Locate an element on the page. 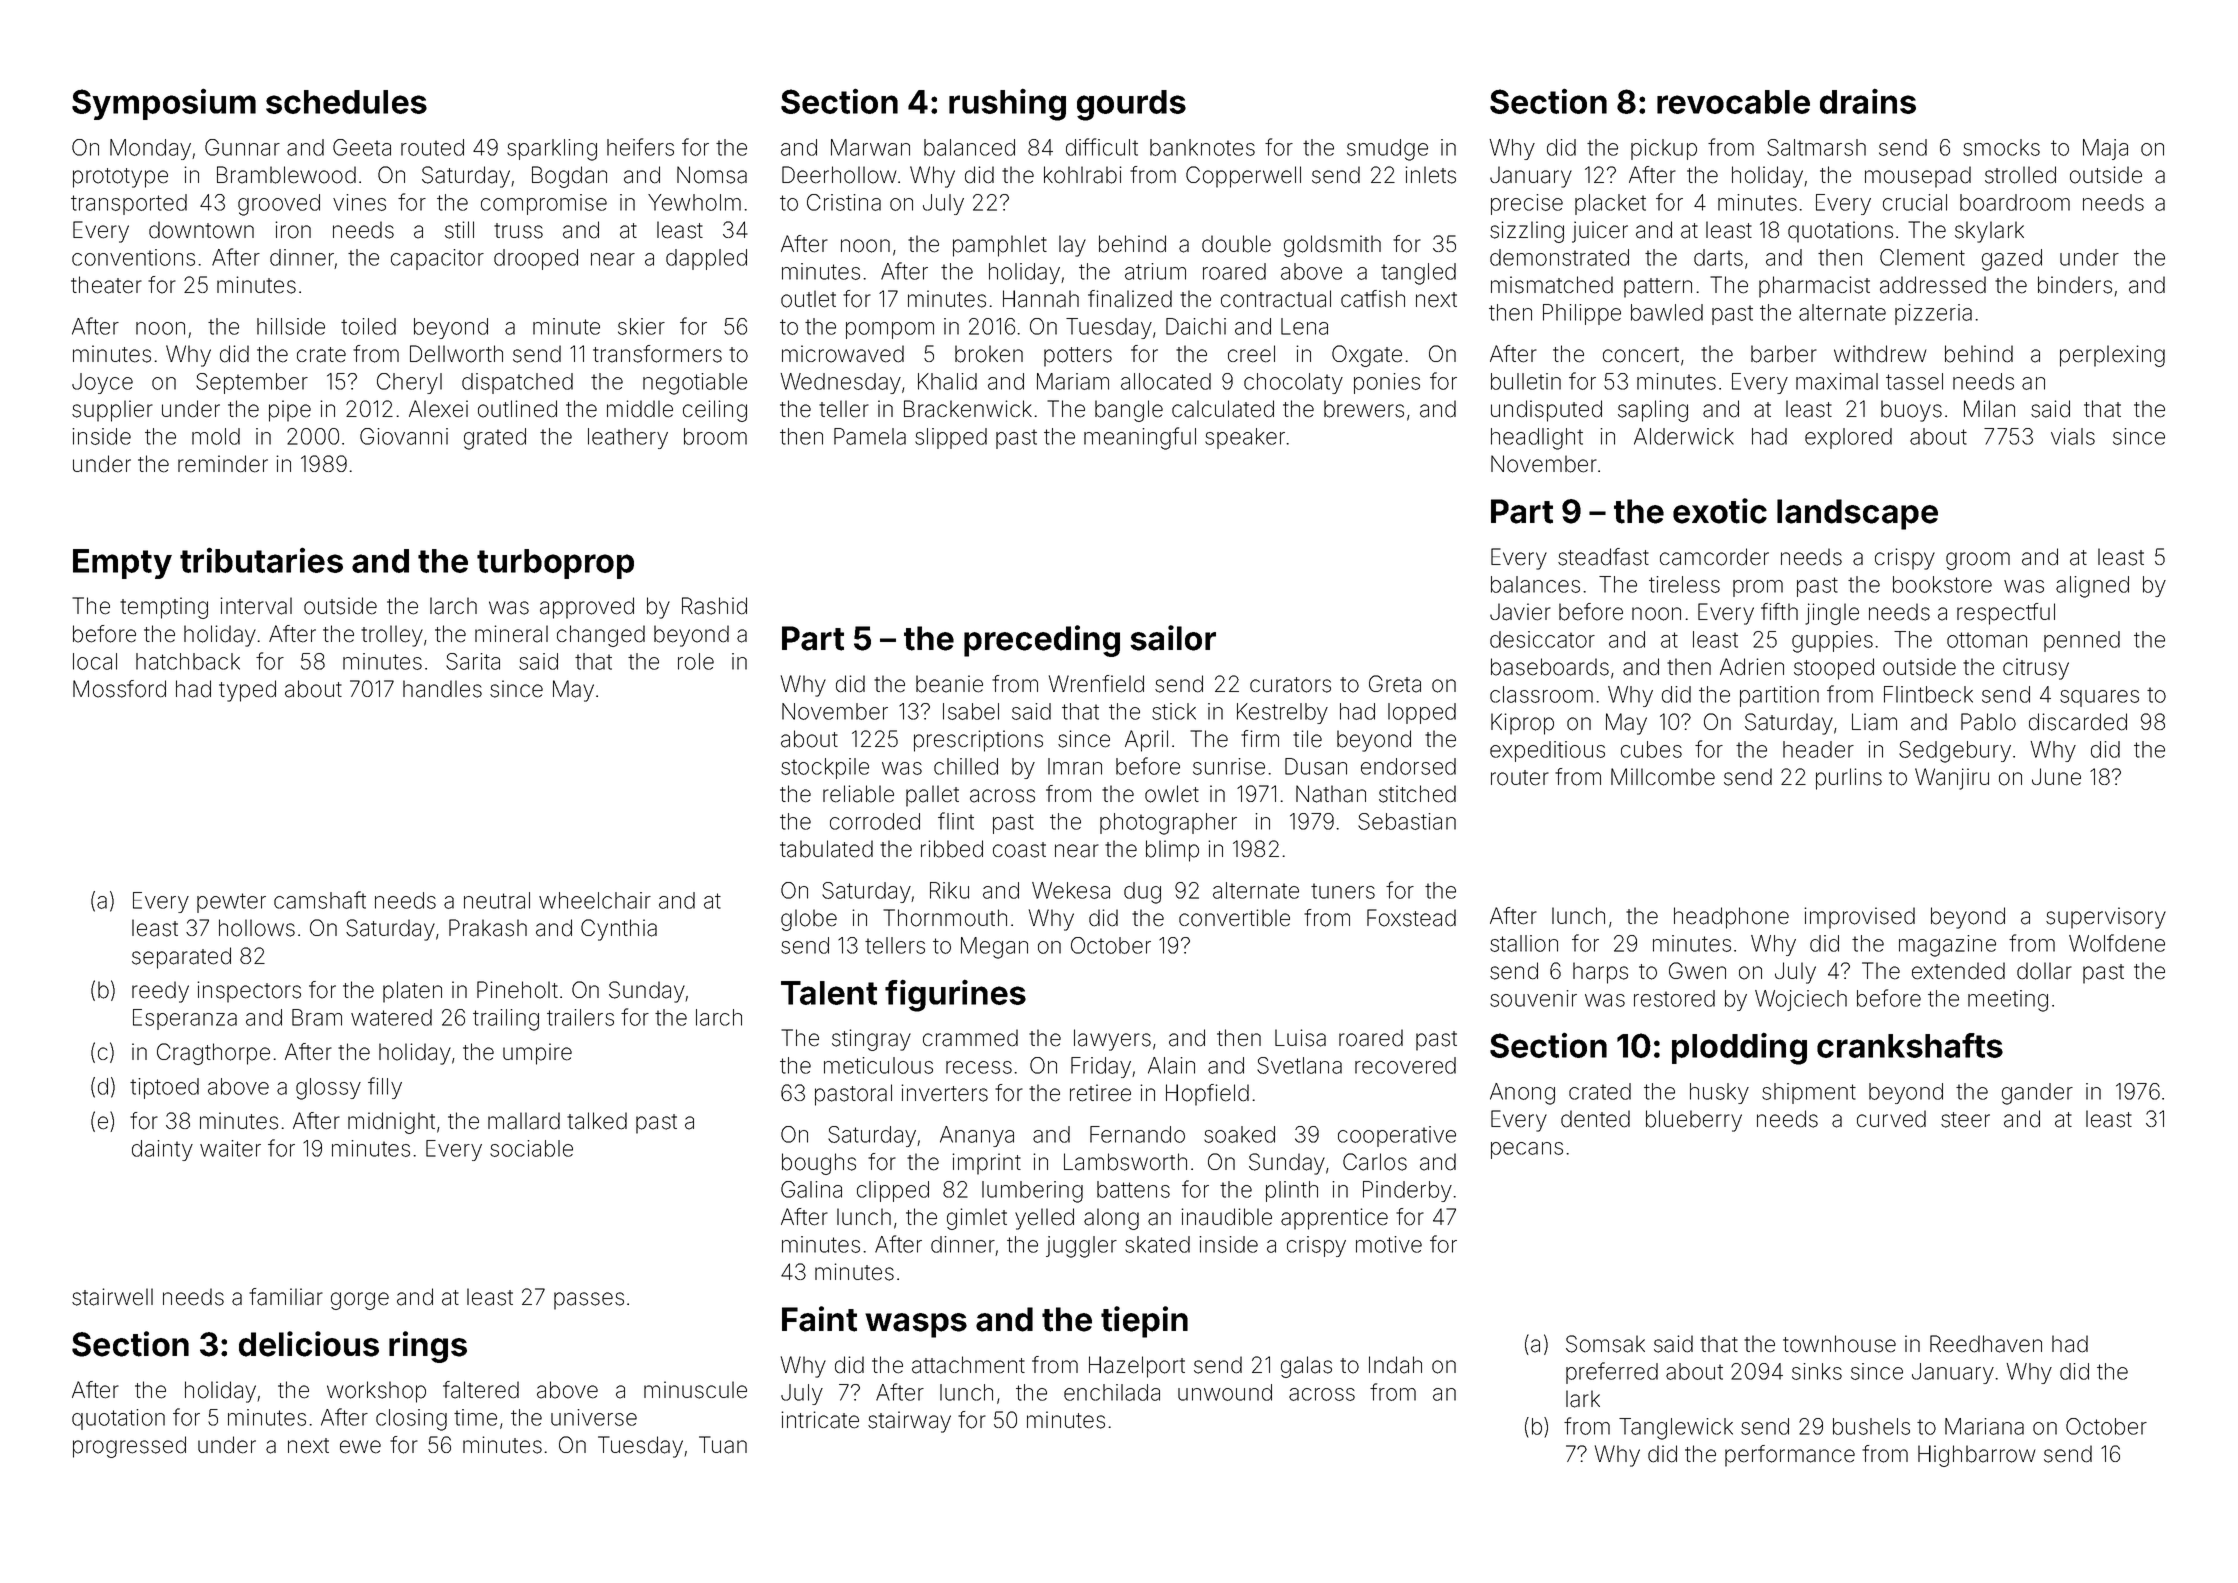  dollar is located at coordinates (2044, 971).
